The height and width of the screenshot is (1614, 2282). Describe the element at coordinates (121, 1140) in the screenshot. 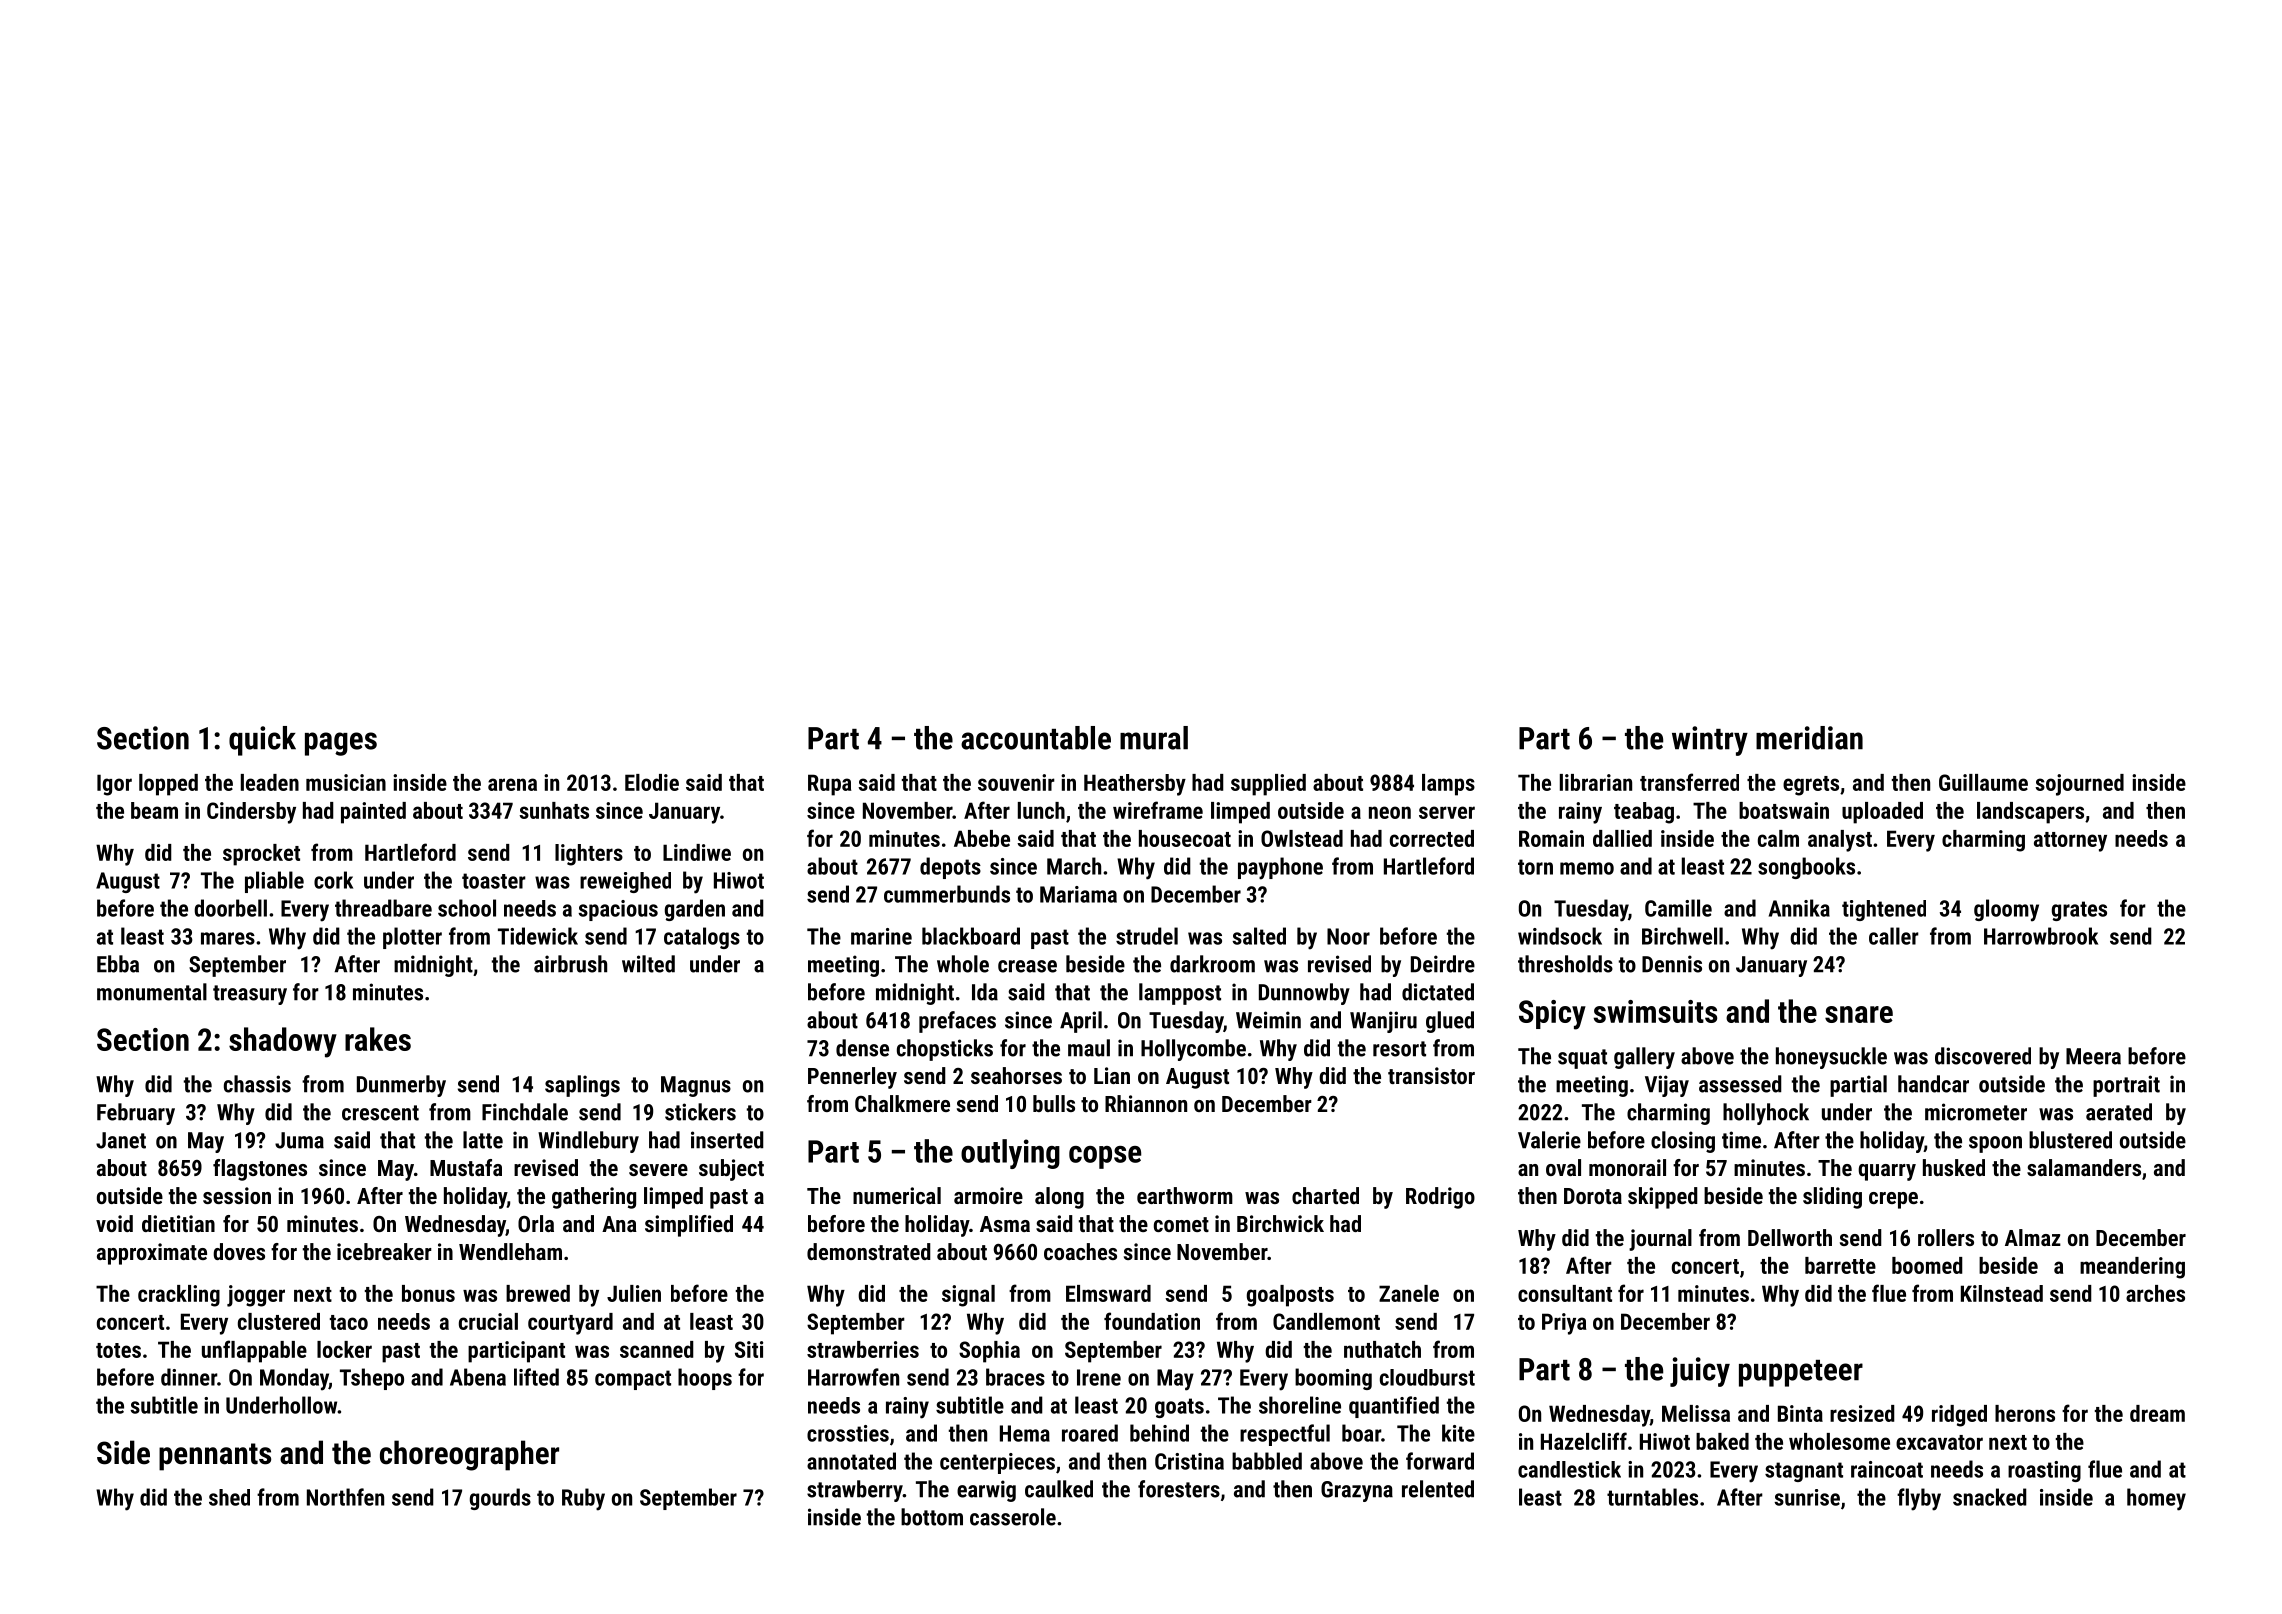

I see `Janet` at that location.
